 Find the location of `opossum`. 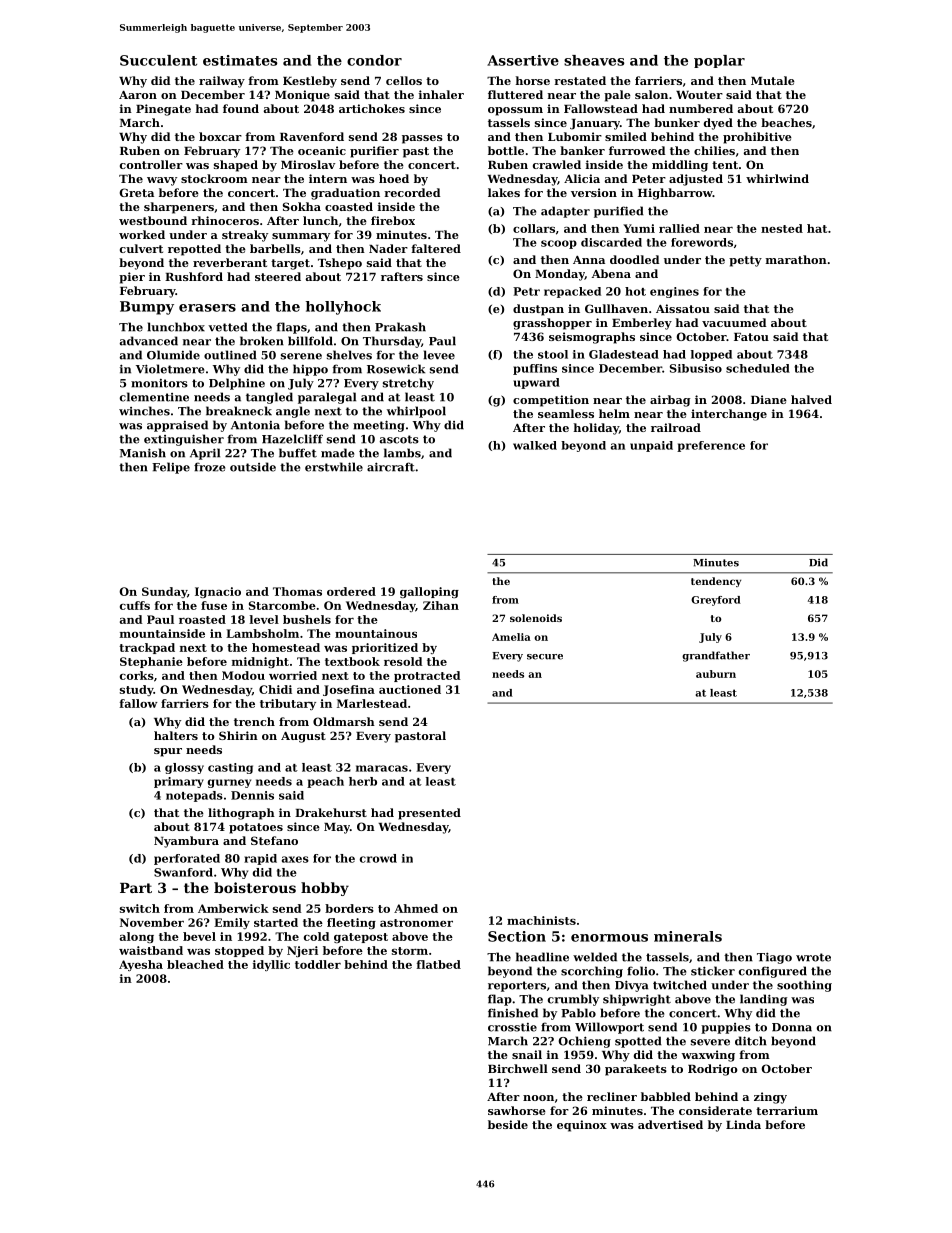

opossum is located at coordinates (515, 111).
